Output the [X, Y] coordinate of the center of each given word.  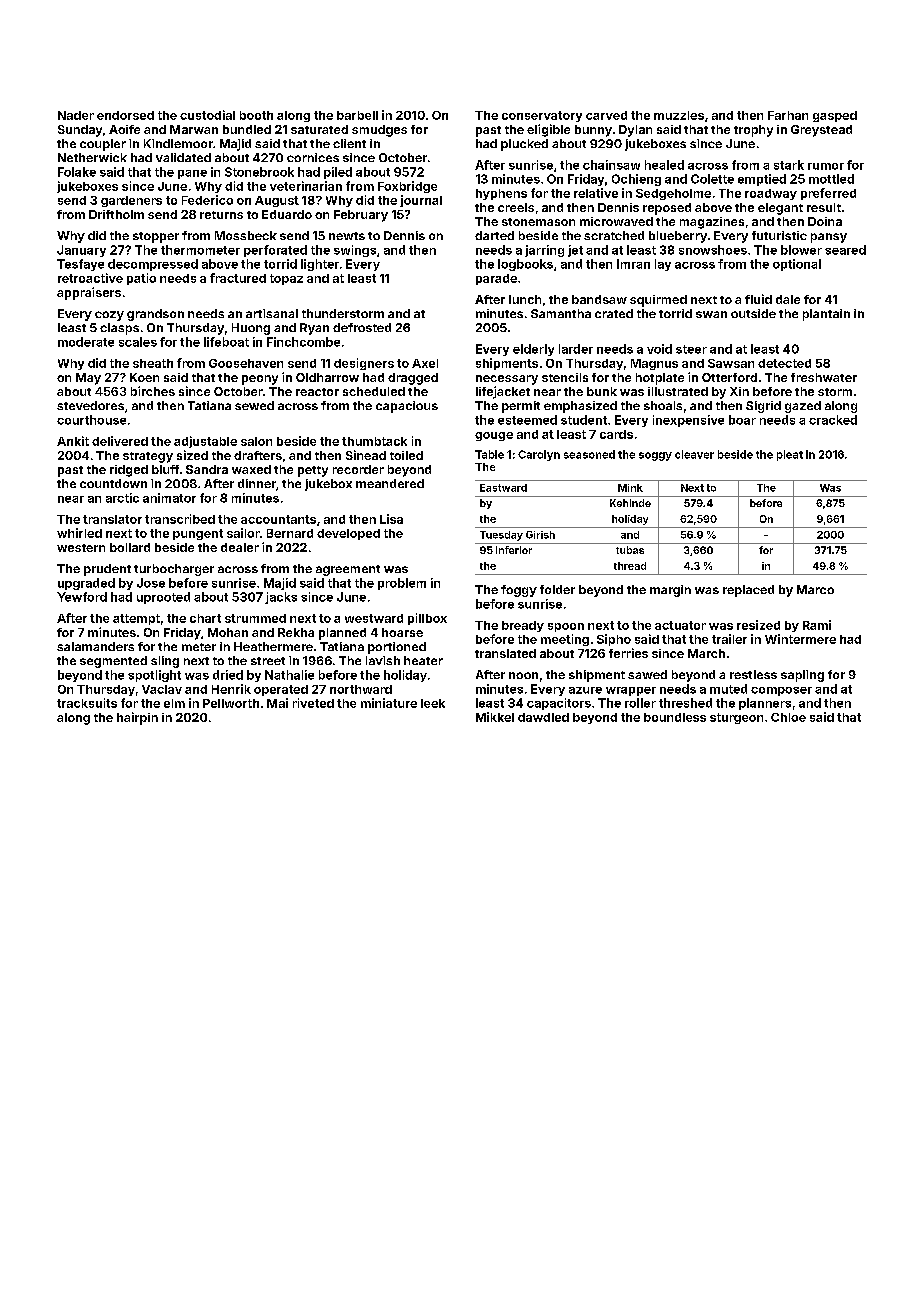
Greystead [821, 131]
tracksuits [87, 703]
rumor [826, 166]
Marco [815, 589]
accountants [278, 519]
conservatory [542, 116]
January [81, 251]
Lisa [391, 519]
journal [421, 201]
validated [183, 157]
